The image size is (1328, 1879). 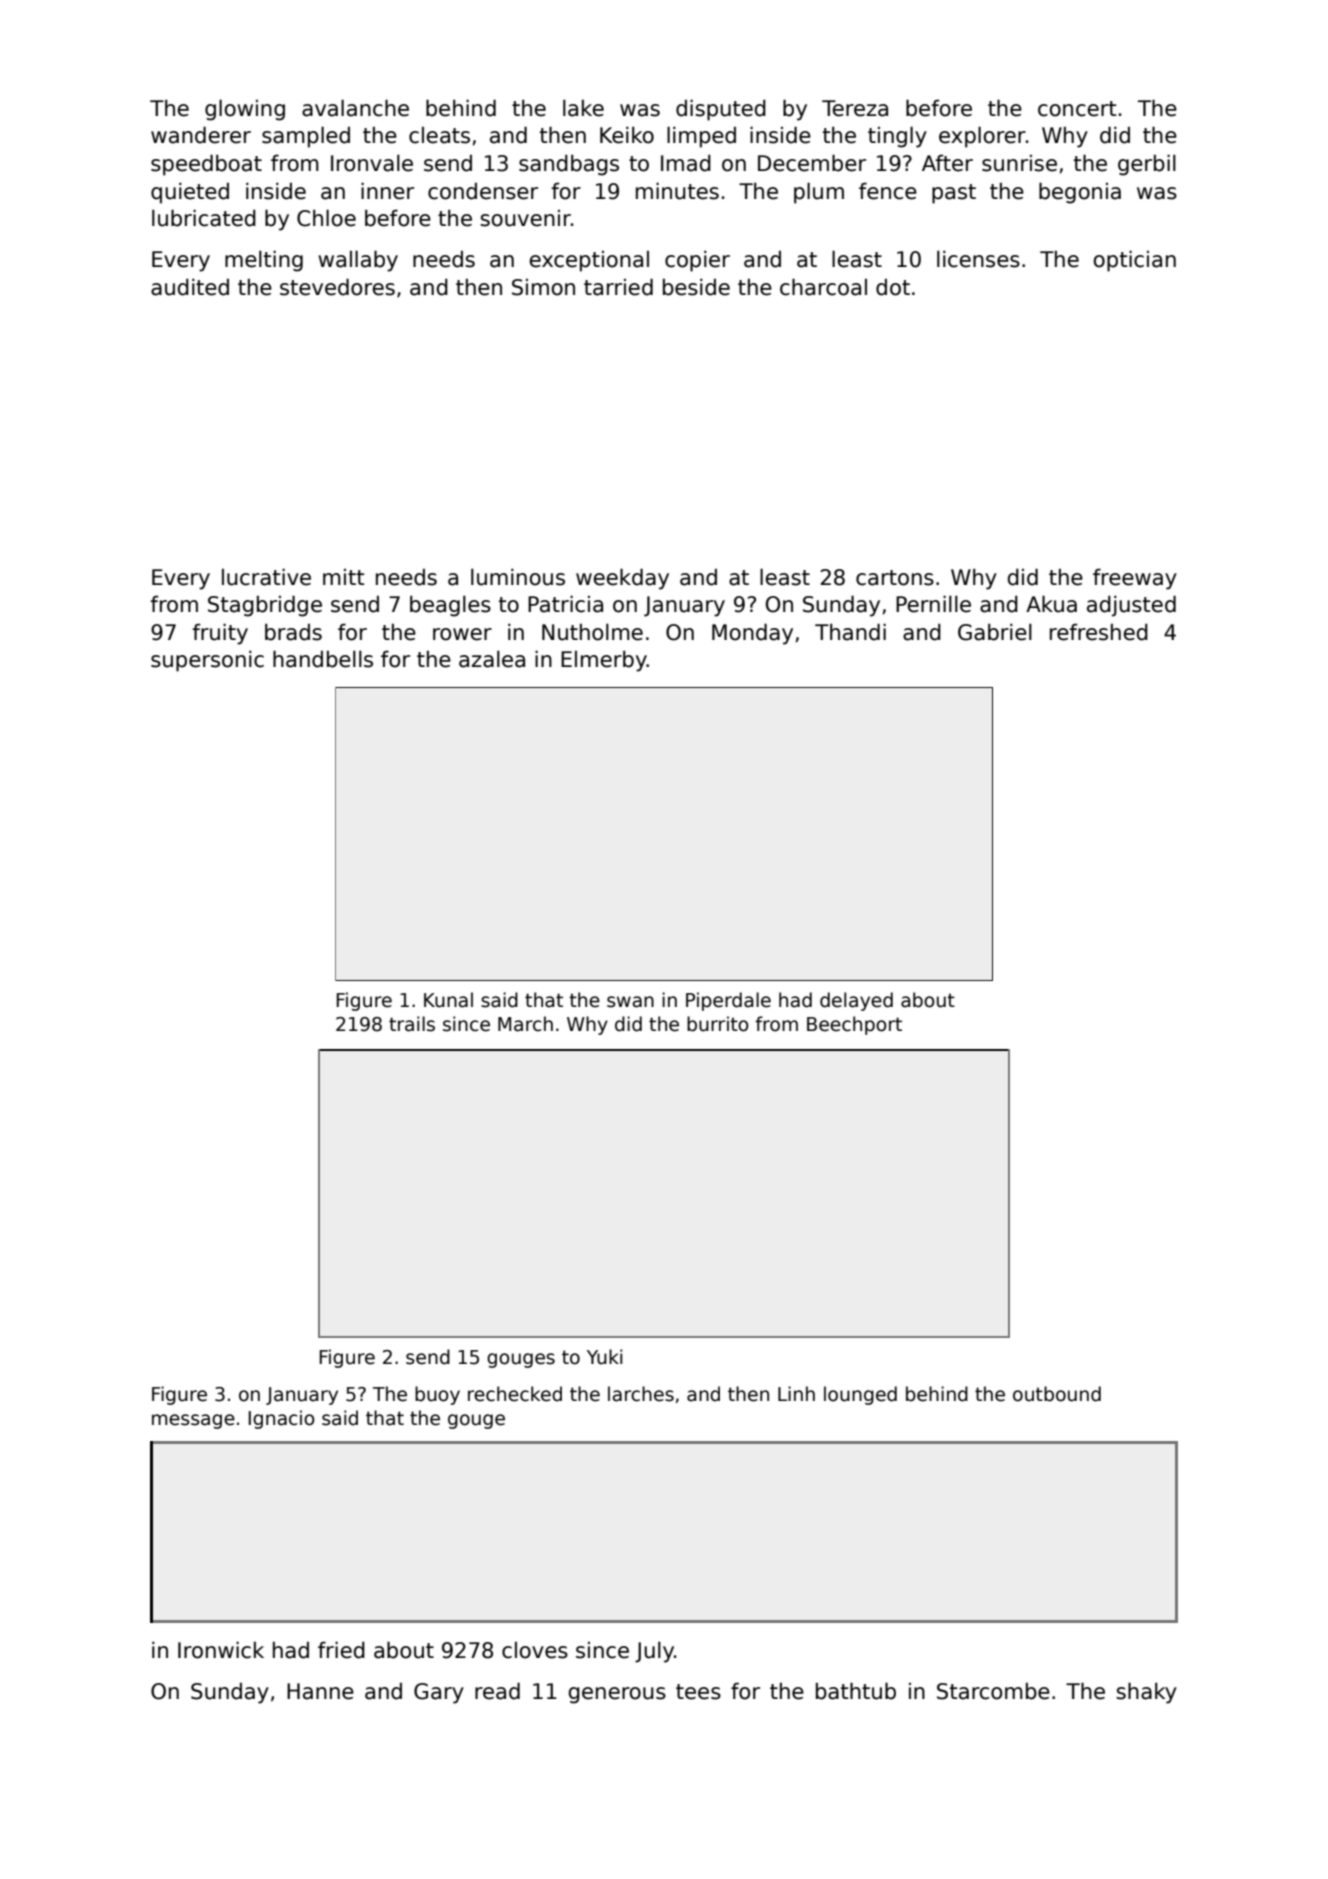 What do you see at coordinates (618, 287) in the screenshot?
I see `tarried` at bounding box center [618, 287].
